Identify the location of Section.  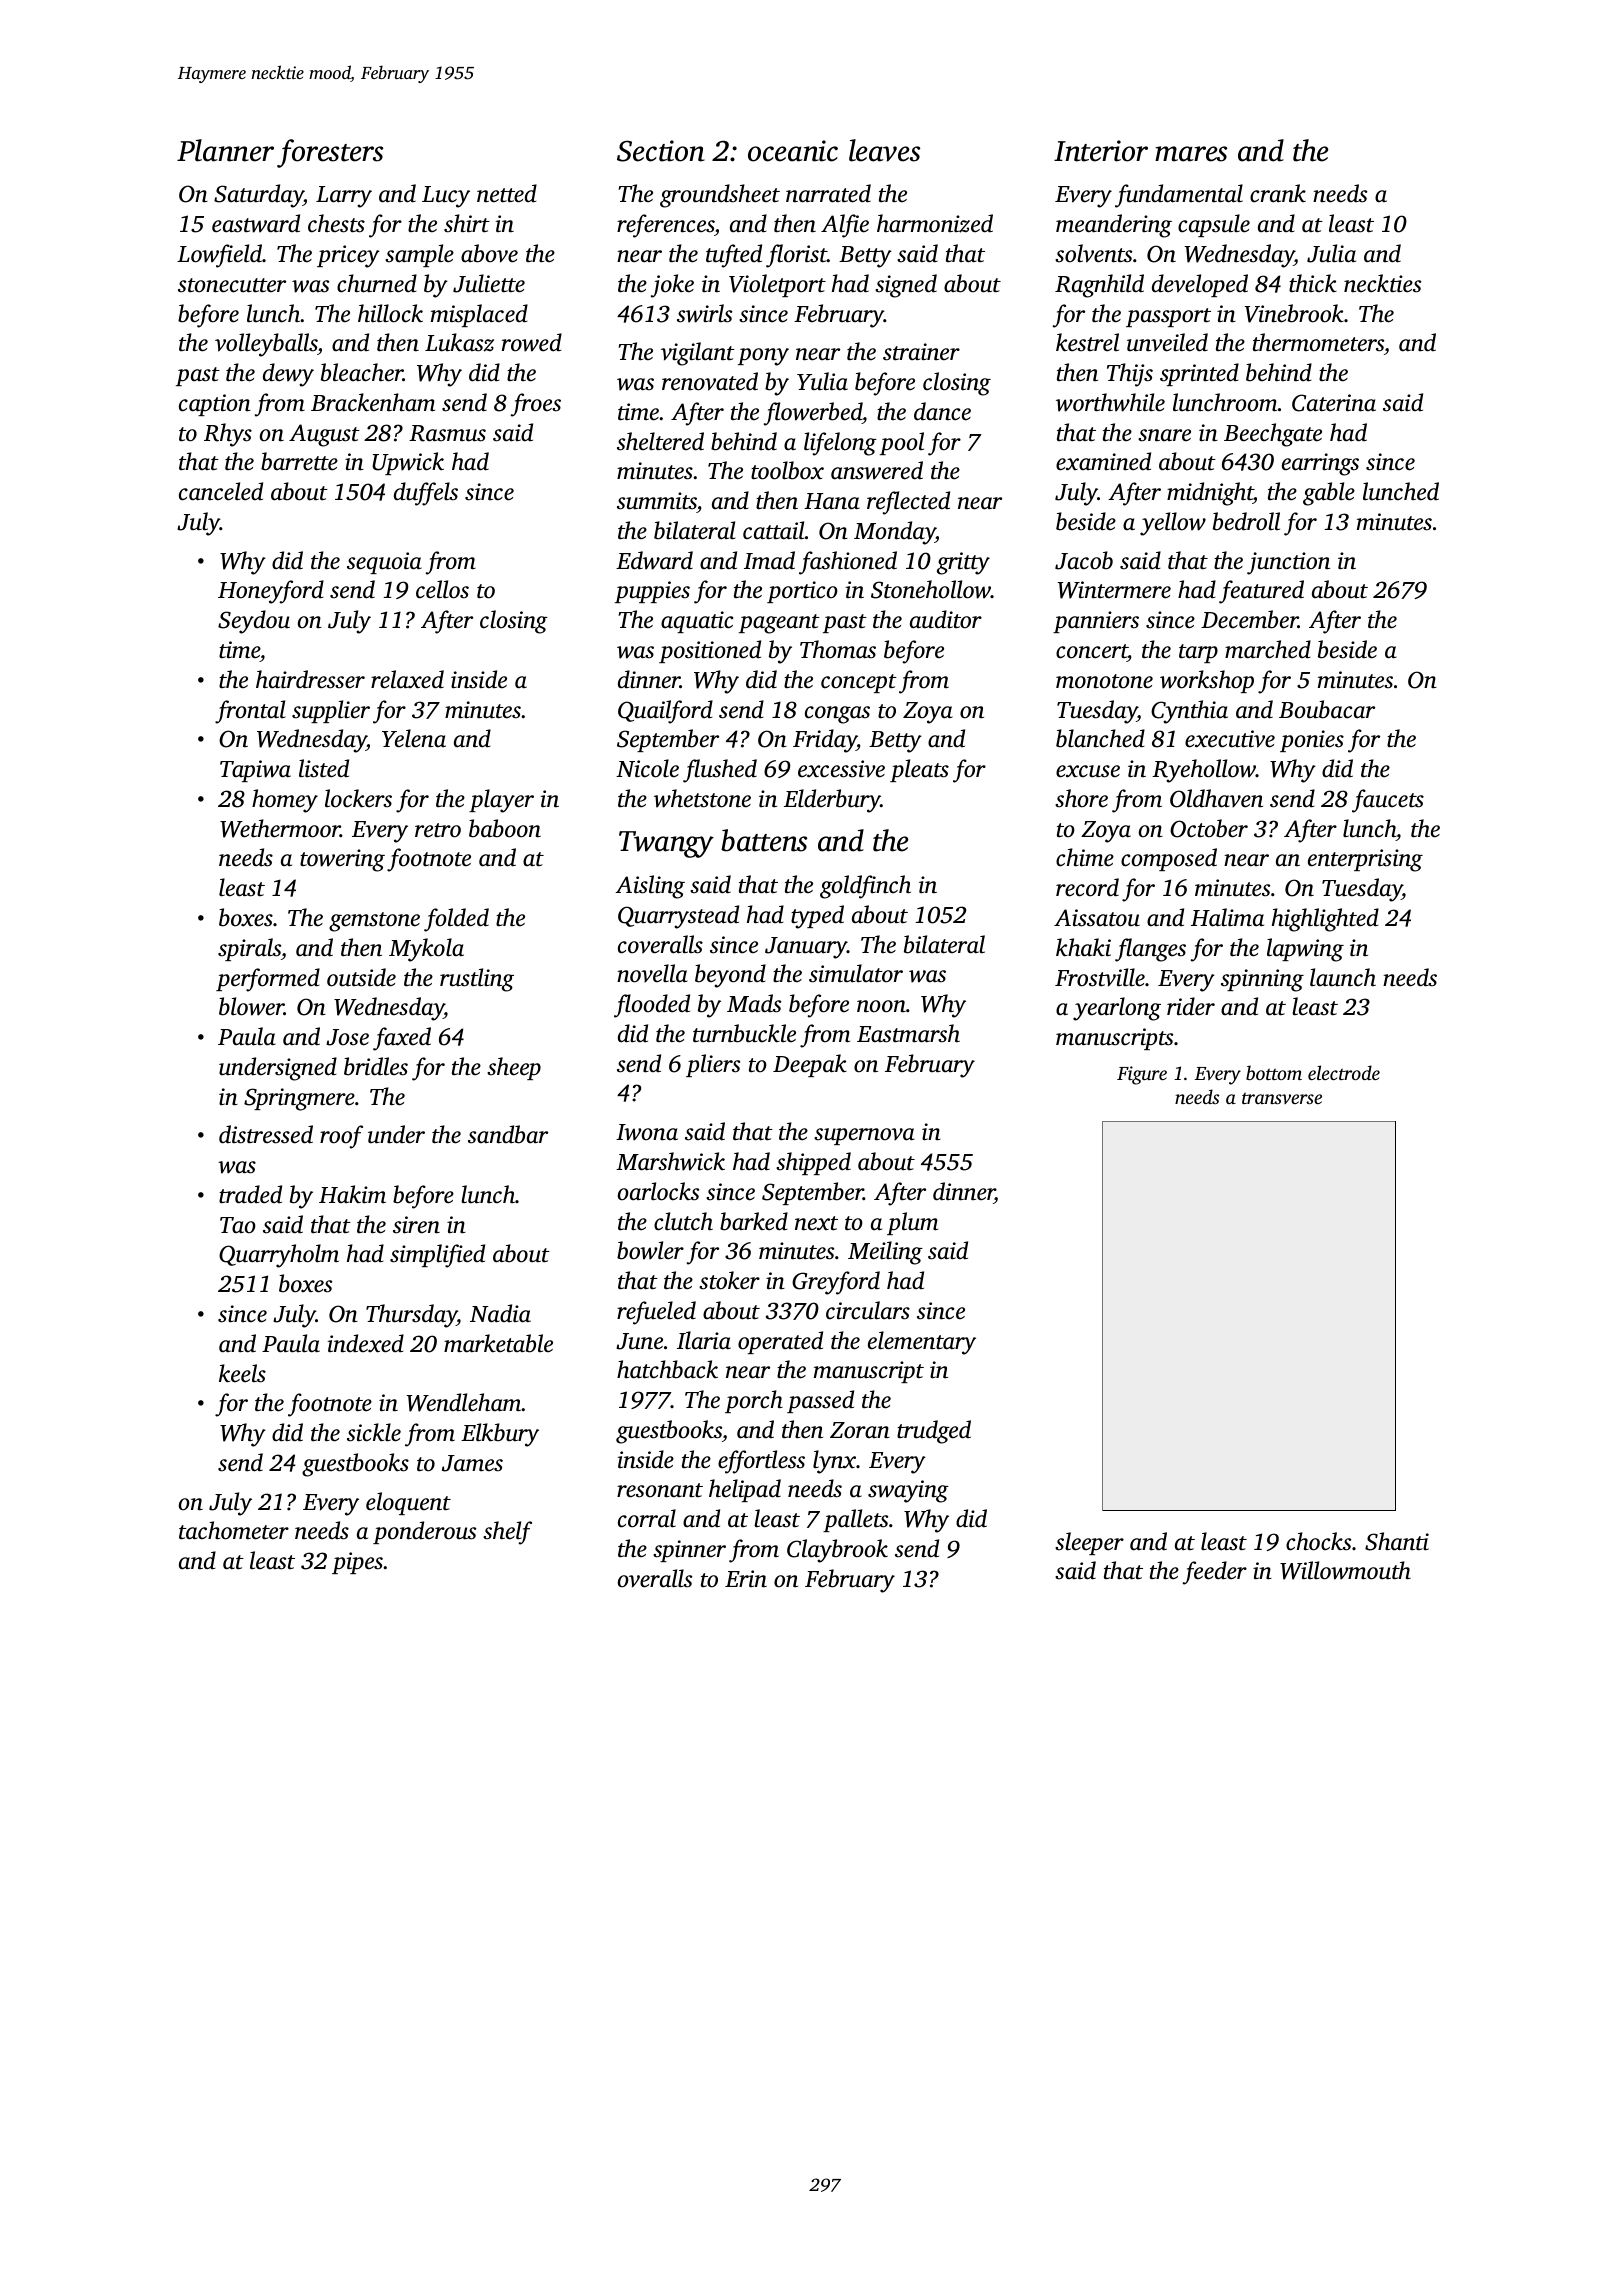
(661, 151).
